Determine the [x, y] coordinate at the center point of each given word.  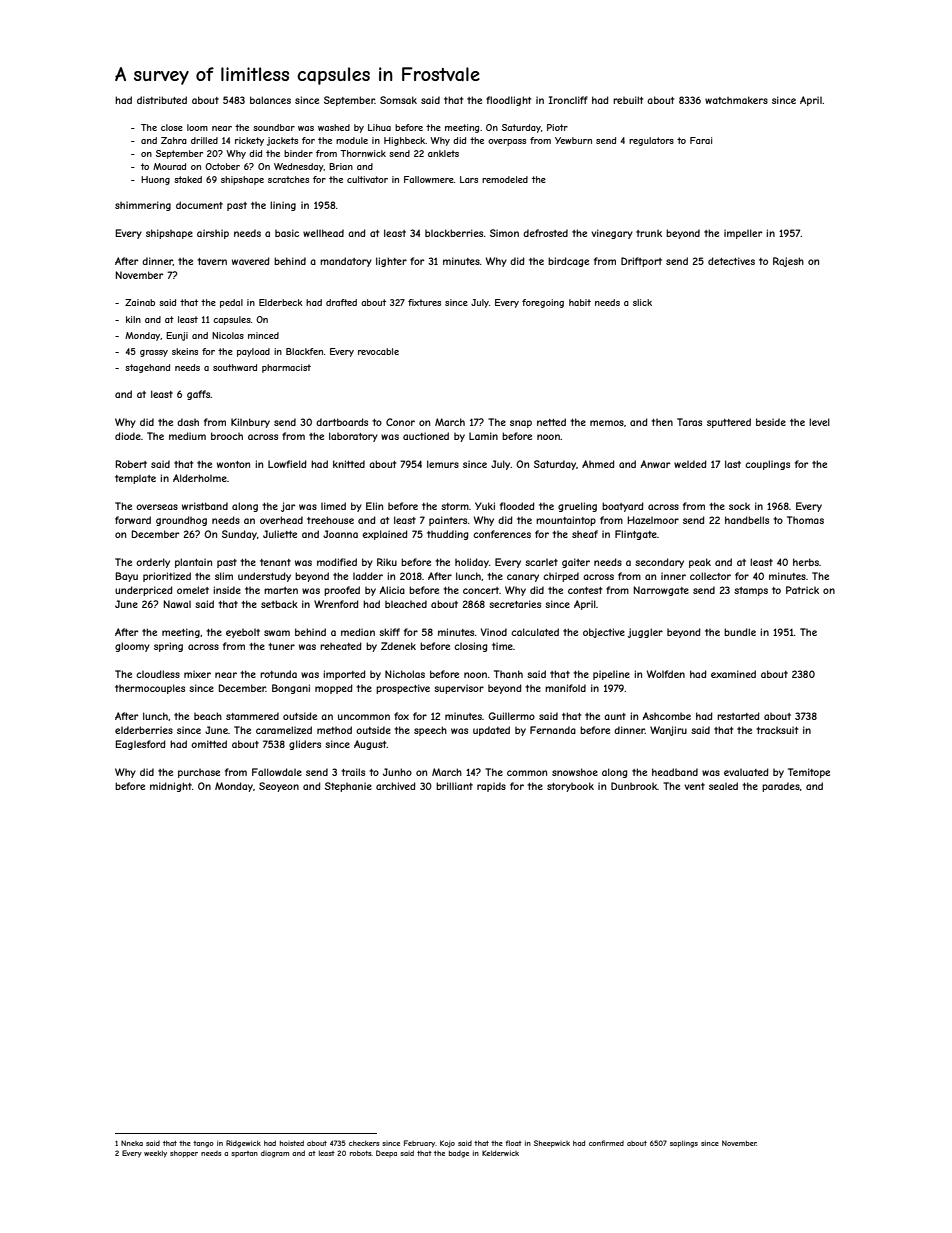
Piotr [557, 127]
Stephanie [348, 787]
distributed [162, 100]
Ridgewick [243, 1144]
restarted [738, 716]
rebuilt [628, 100]
